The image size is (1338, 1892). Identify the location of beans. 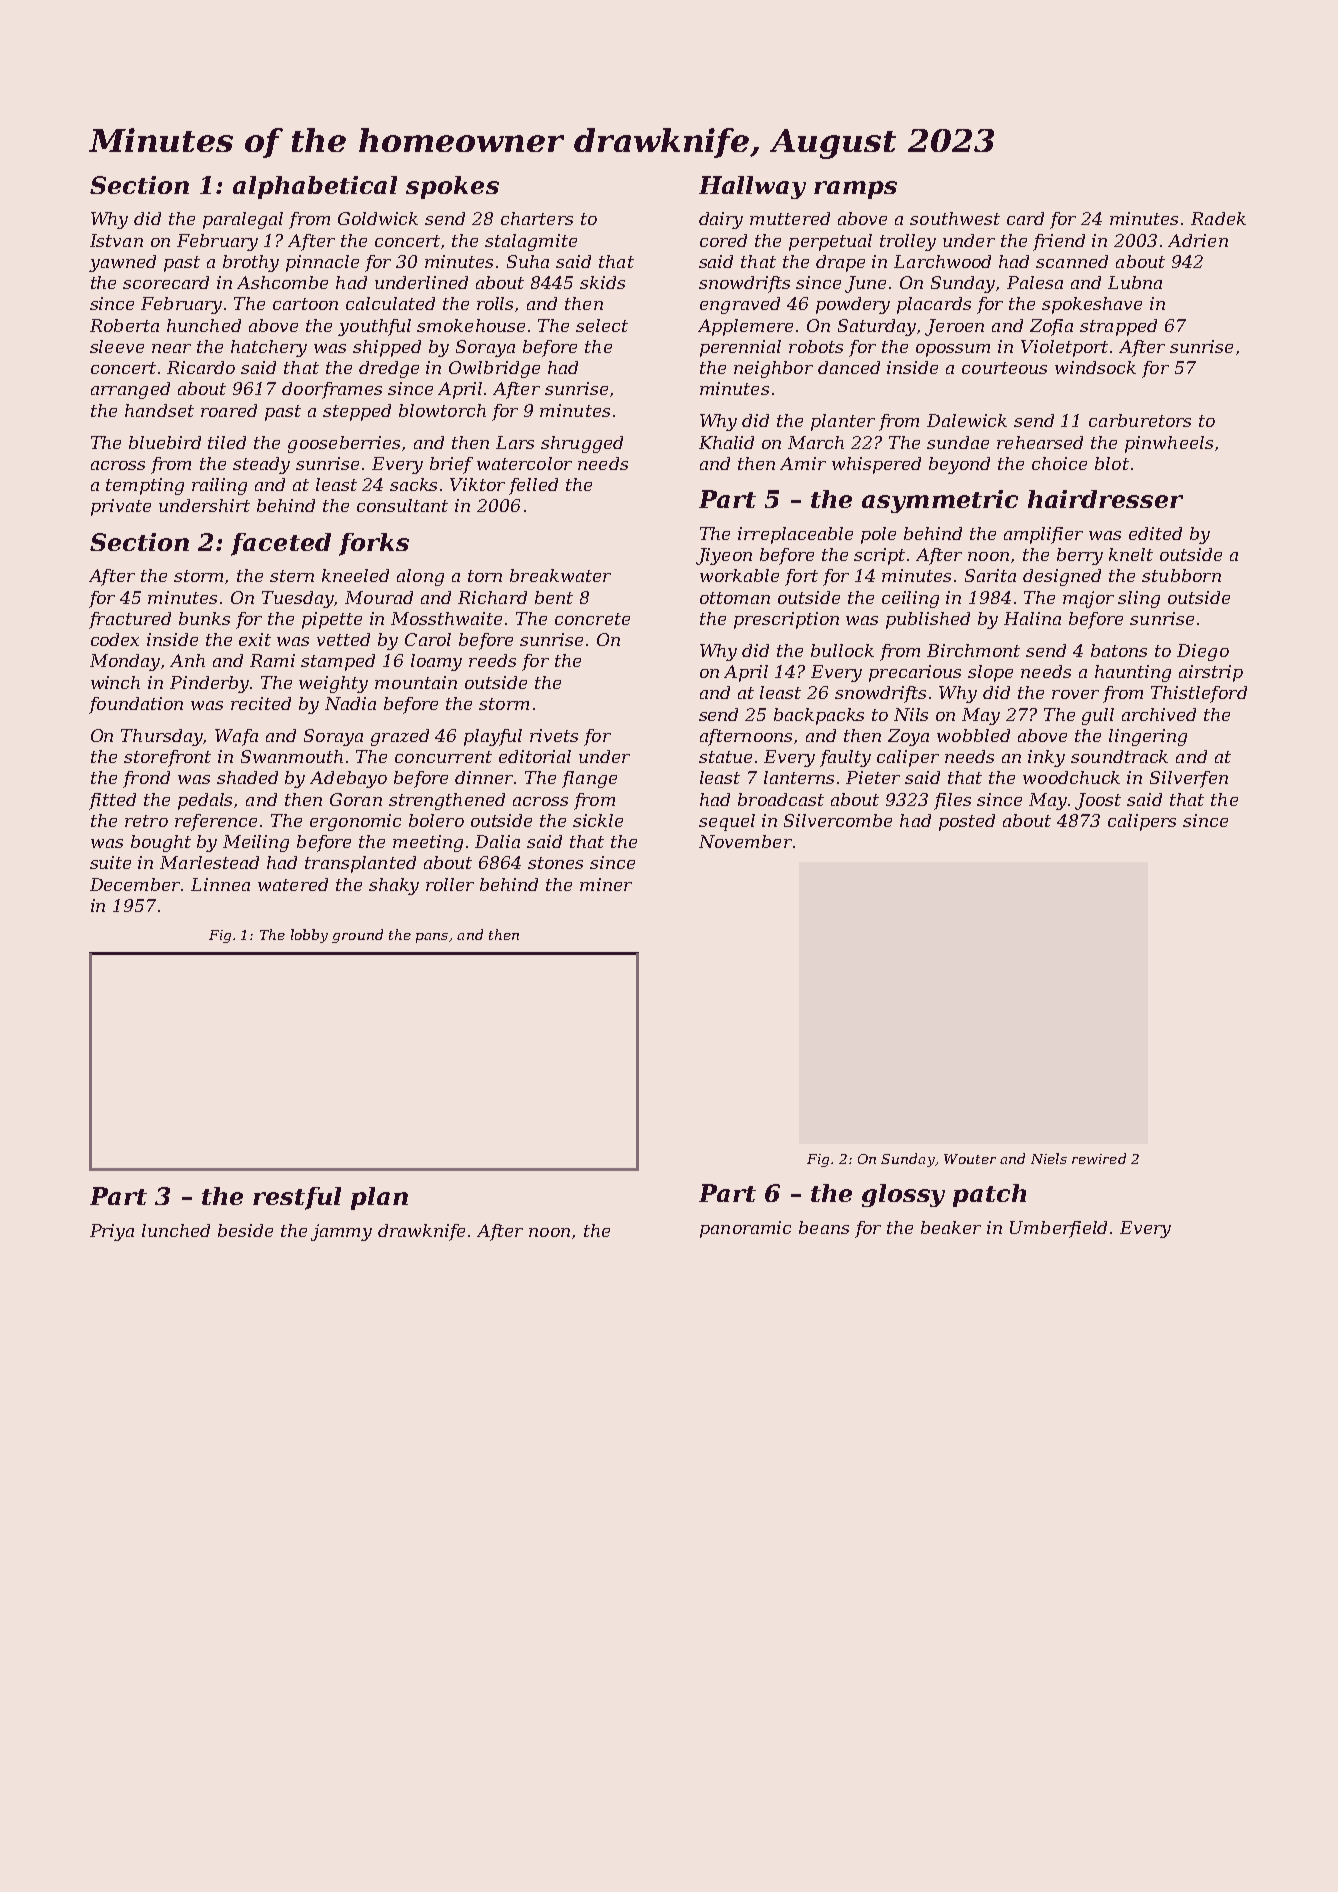
(824, 1227).
